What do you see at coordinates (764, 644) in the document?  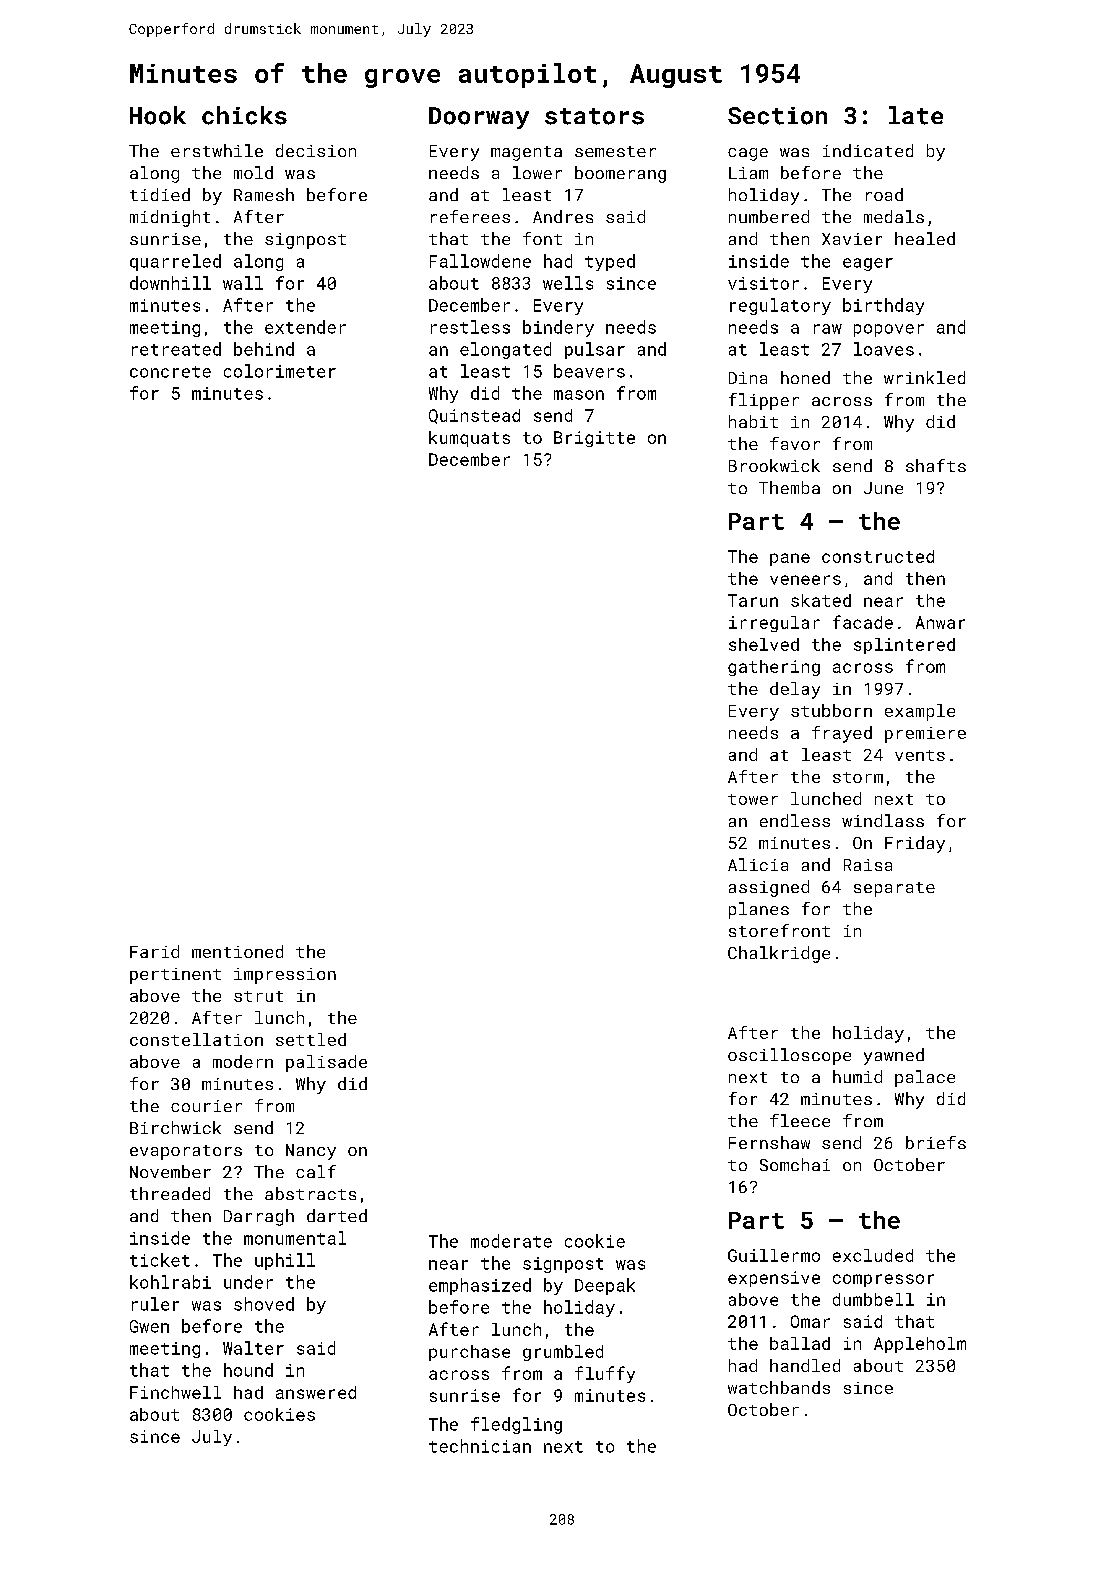 I see `shelved` at bounding box center [764, 644].
